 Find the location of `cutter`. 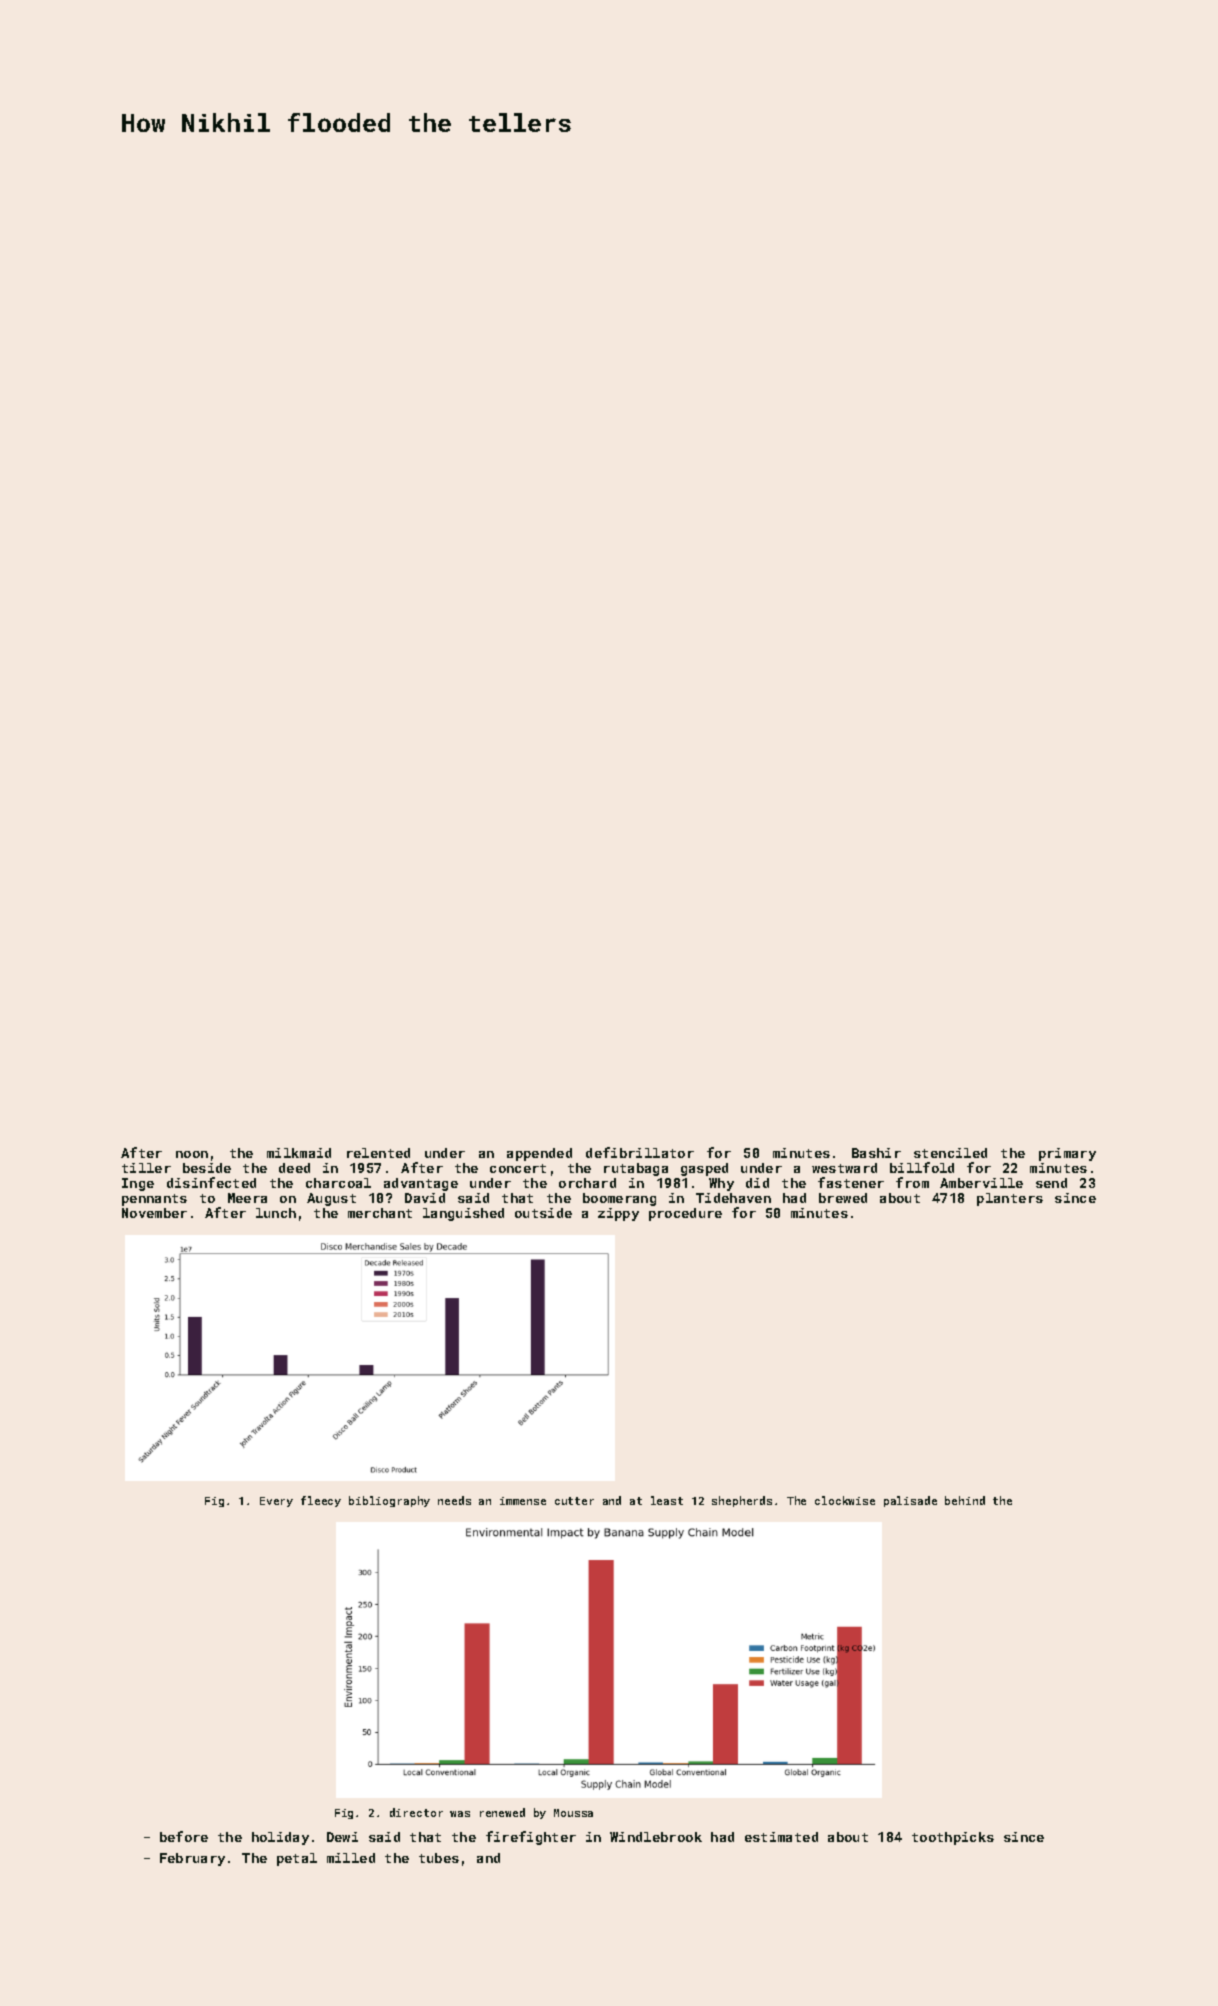

cutter is located at coordinates (574, 1501).
